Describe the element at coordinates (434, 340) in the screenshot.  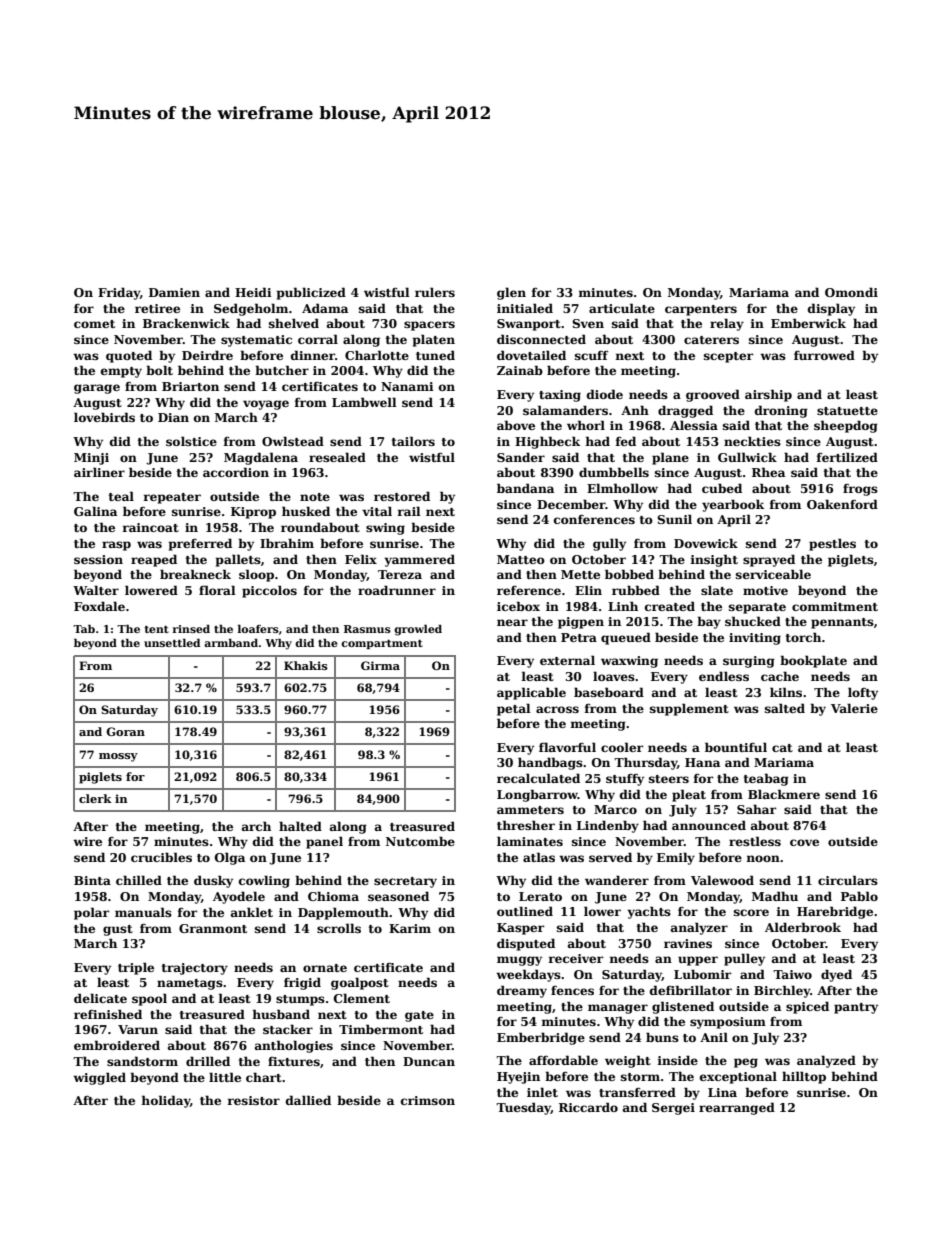
I see `platen` at that location.
